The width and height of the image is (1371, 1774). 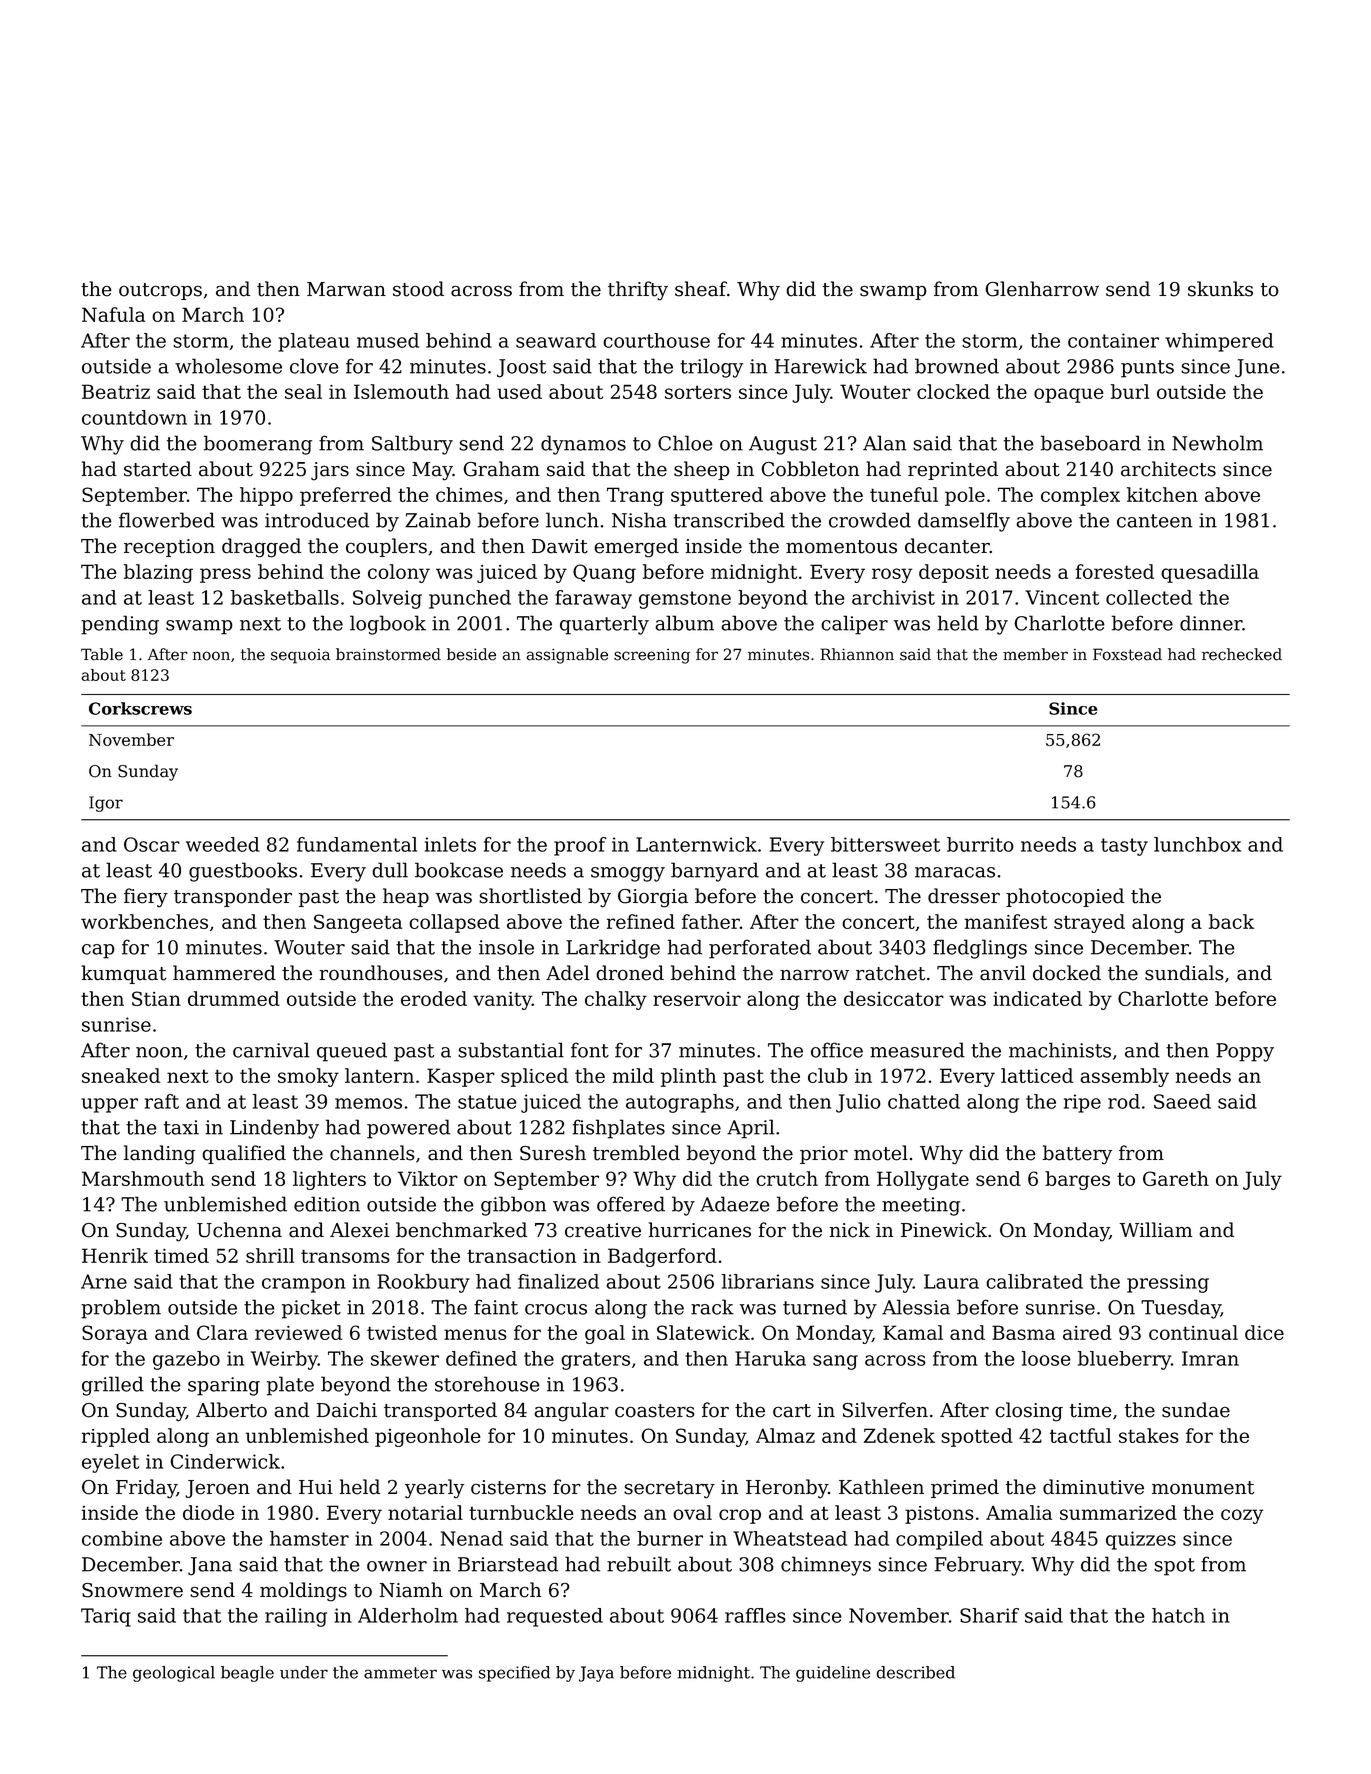 I want to click on Marshmouth, so click(x=143, y=1178).
